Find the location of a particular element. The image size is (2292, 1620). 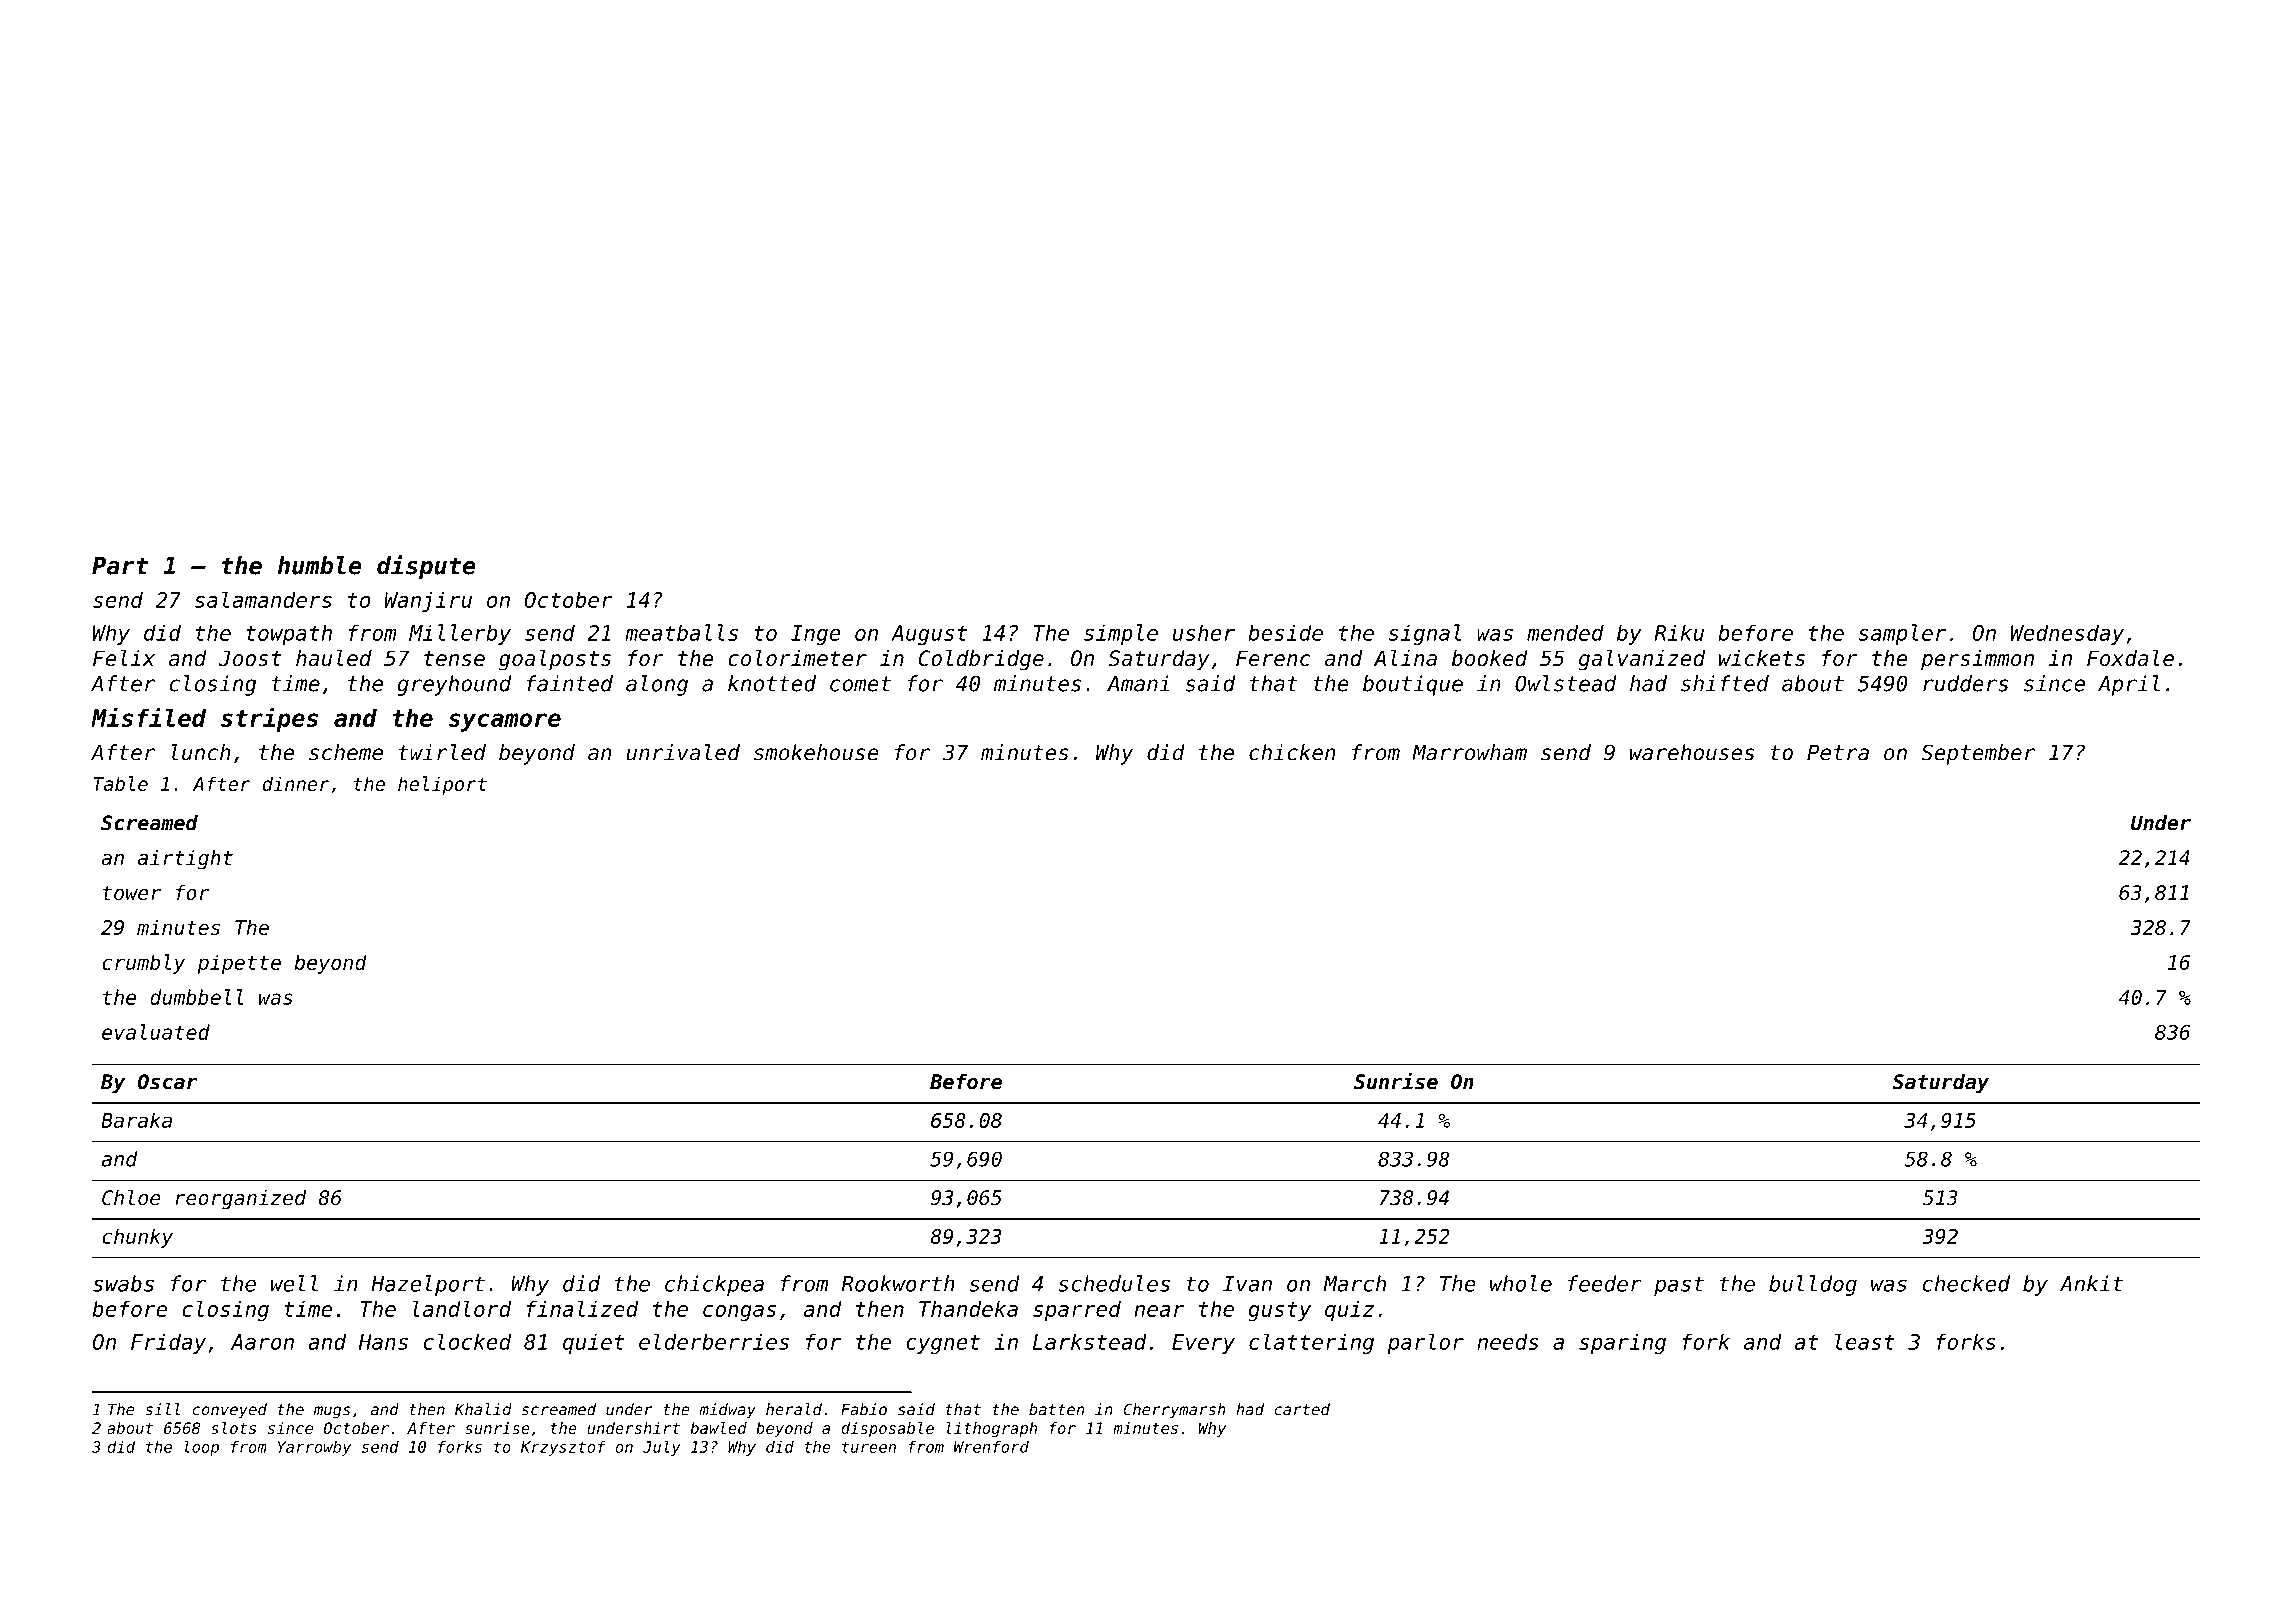

shifted is located at coordinates (1725, 683).
